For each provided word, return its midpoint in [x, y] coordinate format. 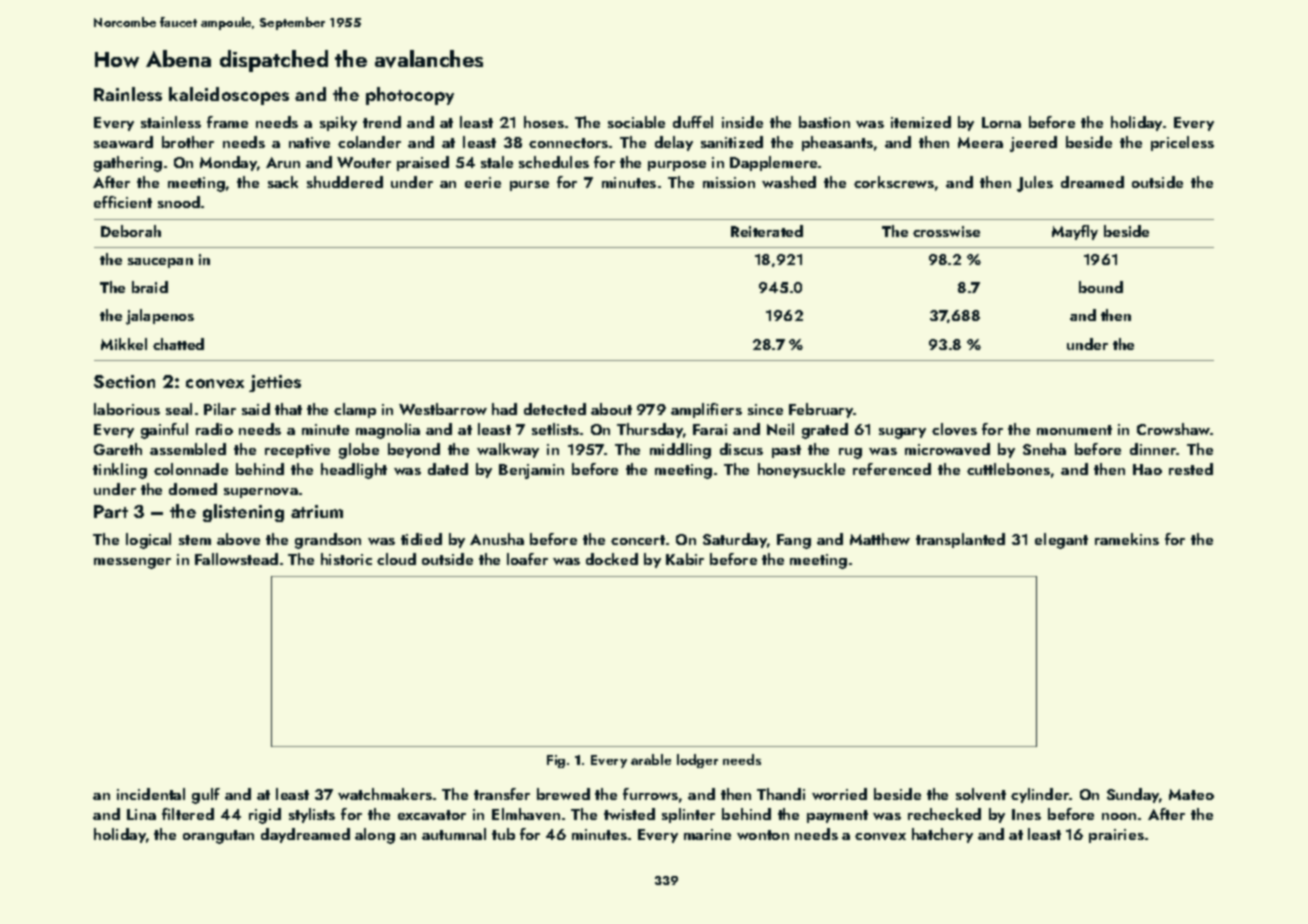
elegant [1061, 541]
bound [1101, 287]
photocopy [410, 96]
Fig [556, 761]
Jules [1035, 184]
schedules [554, 162]
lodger [697, 761]
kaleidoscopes [229, 96]
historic [346, 559]
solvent [981, 794]
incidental [151, 794]
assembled [188, 449]
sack [283, 182]
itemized [921, 122]
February [821, 410]
